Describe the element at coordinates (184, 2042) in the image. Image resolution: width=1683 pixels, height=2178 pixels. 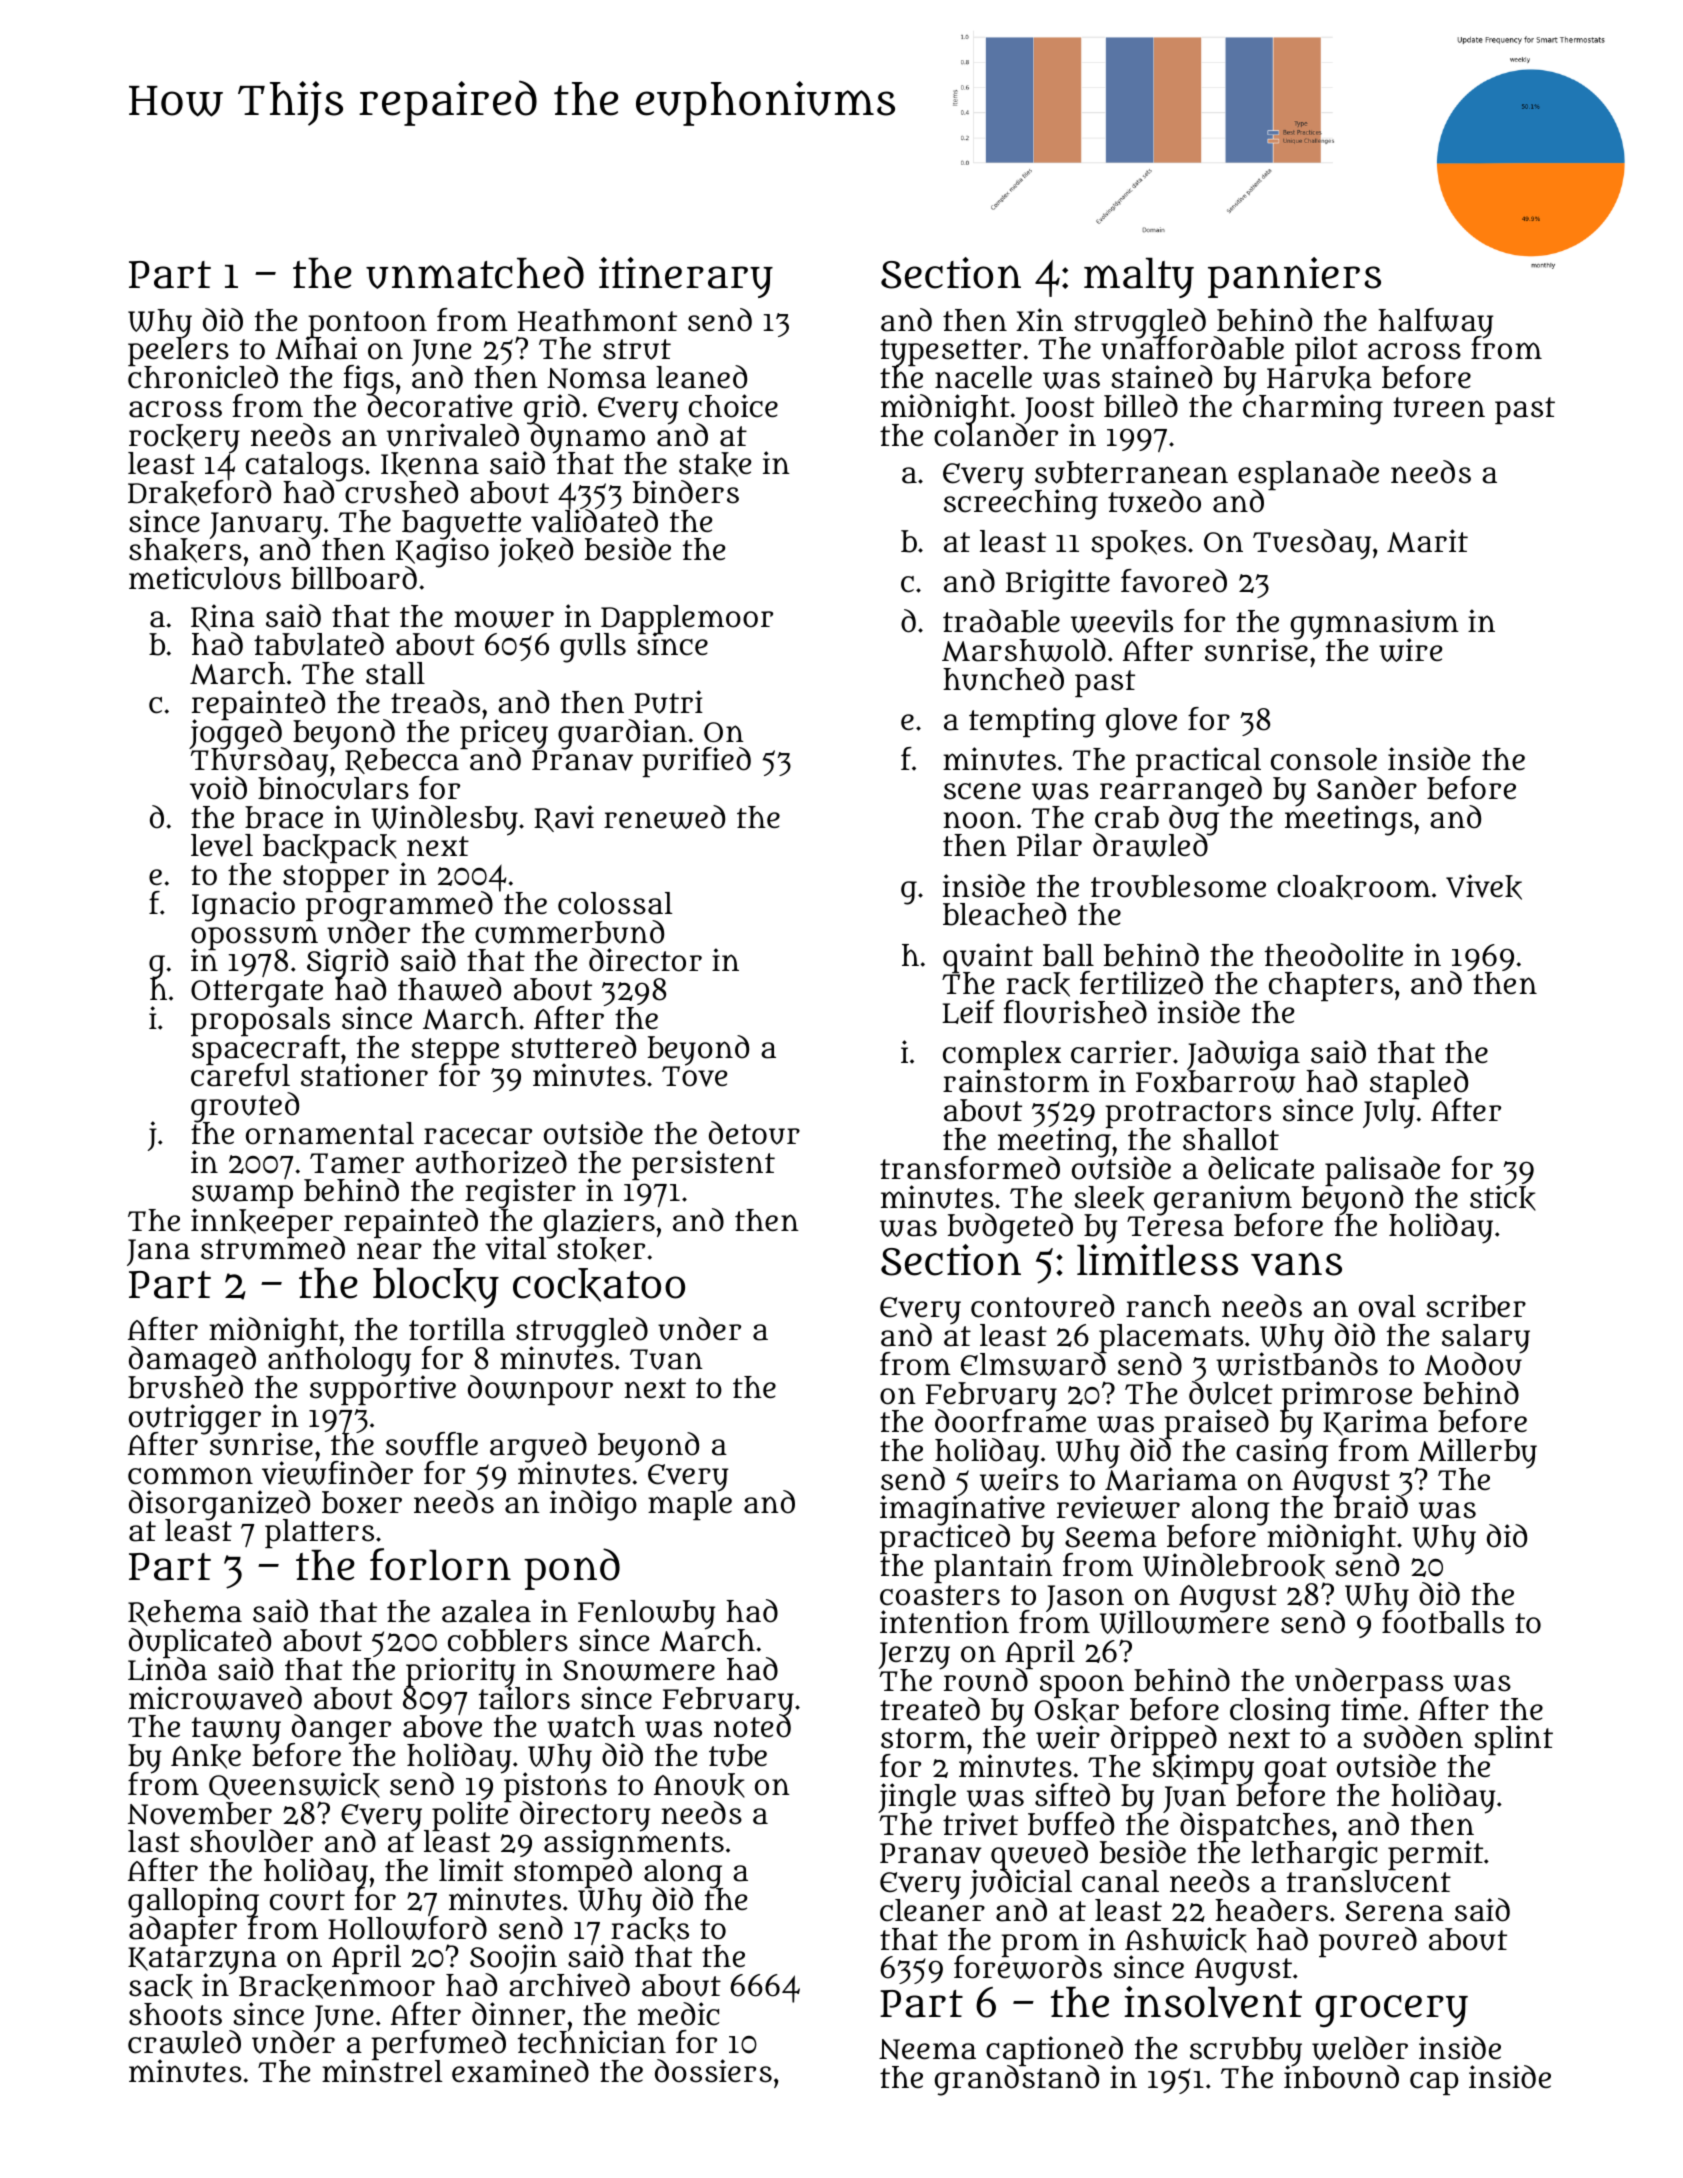
I see `crawled` at that location.
